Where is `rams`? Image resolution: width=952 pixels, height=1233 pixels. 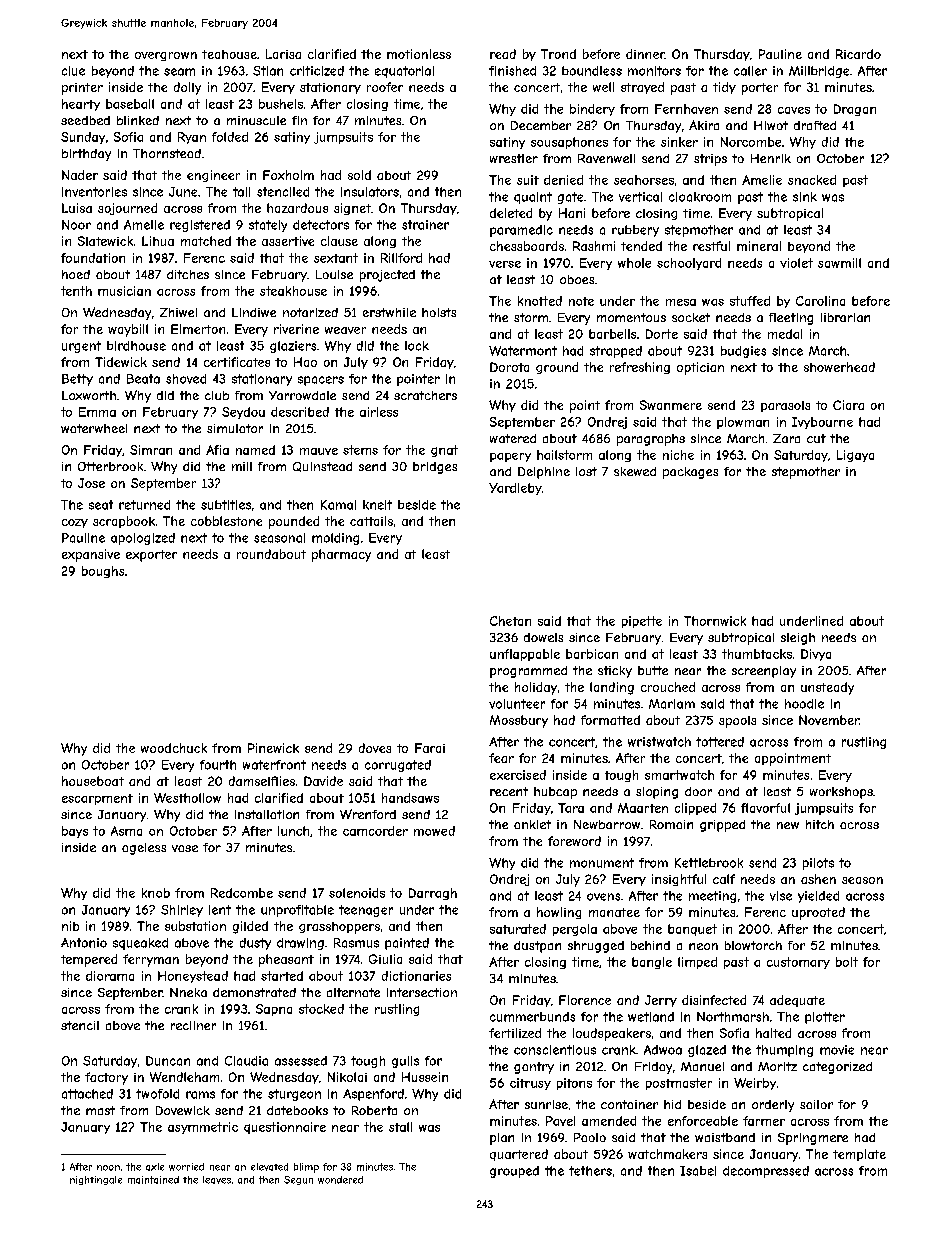
rams is located at coordinates (200, 1095).
